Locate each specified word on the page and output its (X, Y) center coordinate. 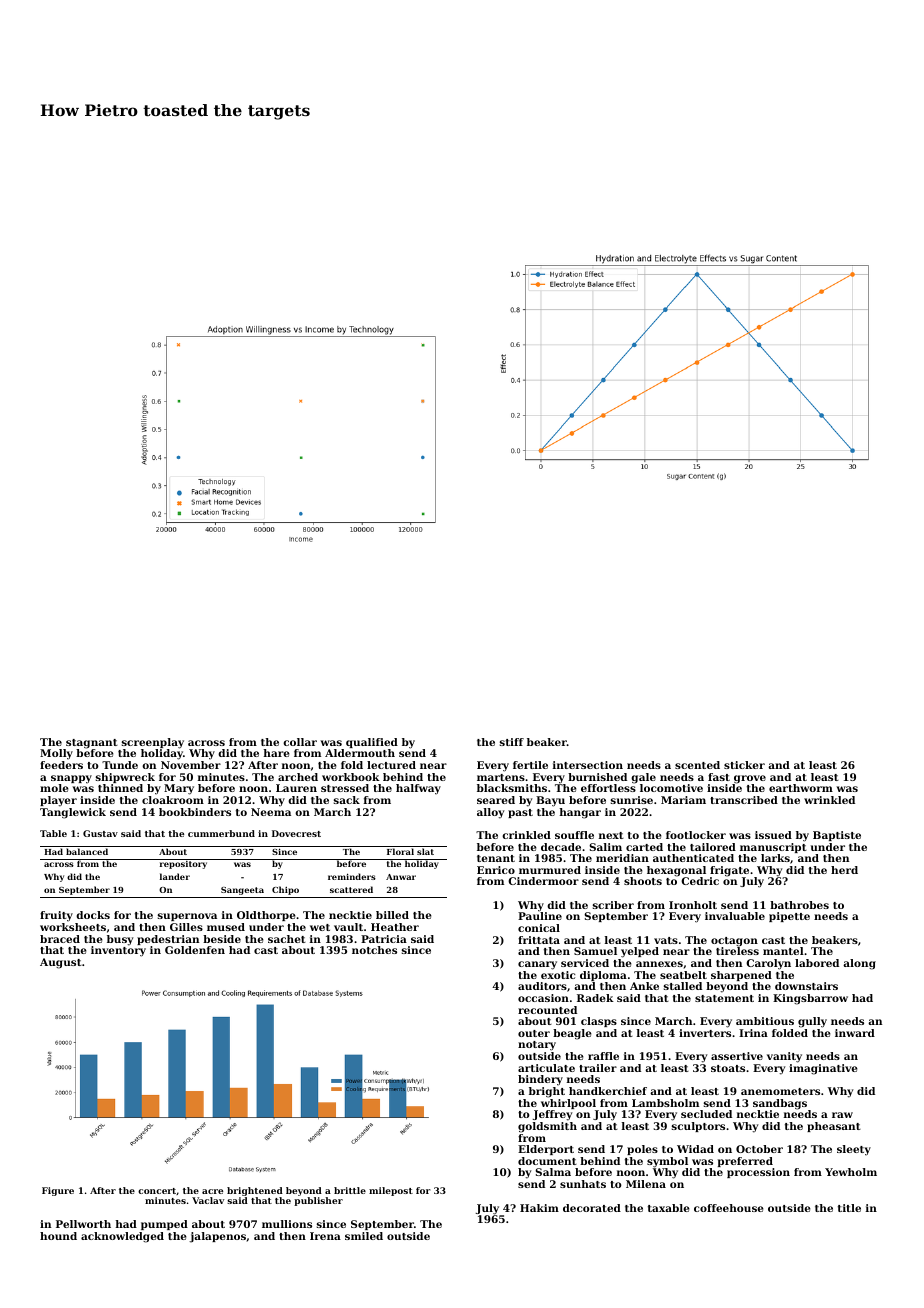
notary (537, 1046)
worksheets (73, 927)
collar (300, 742)
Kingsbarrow (810, 999)
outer (534, 1033)
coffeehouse (729, 1208)
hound (58, 1236)
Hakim (539, 1208)
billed (392, 915)
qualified (372, 743)
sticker (744, 765)
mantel (783, 951)
